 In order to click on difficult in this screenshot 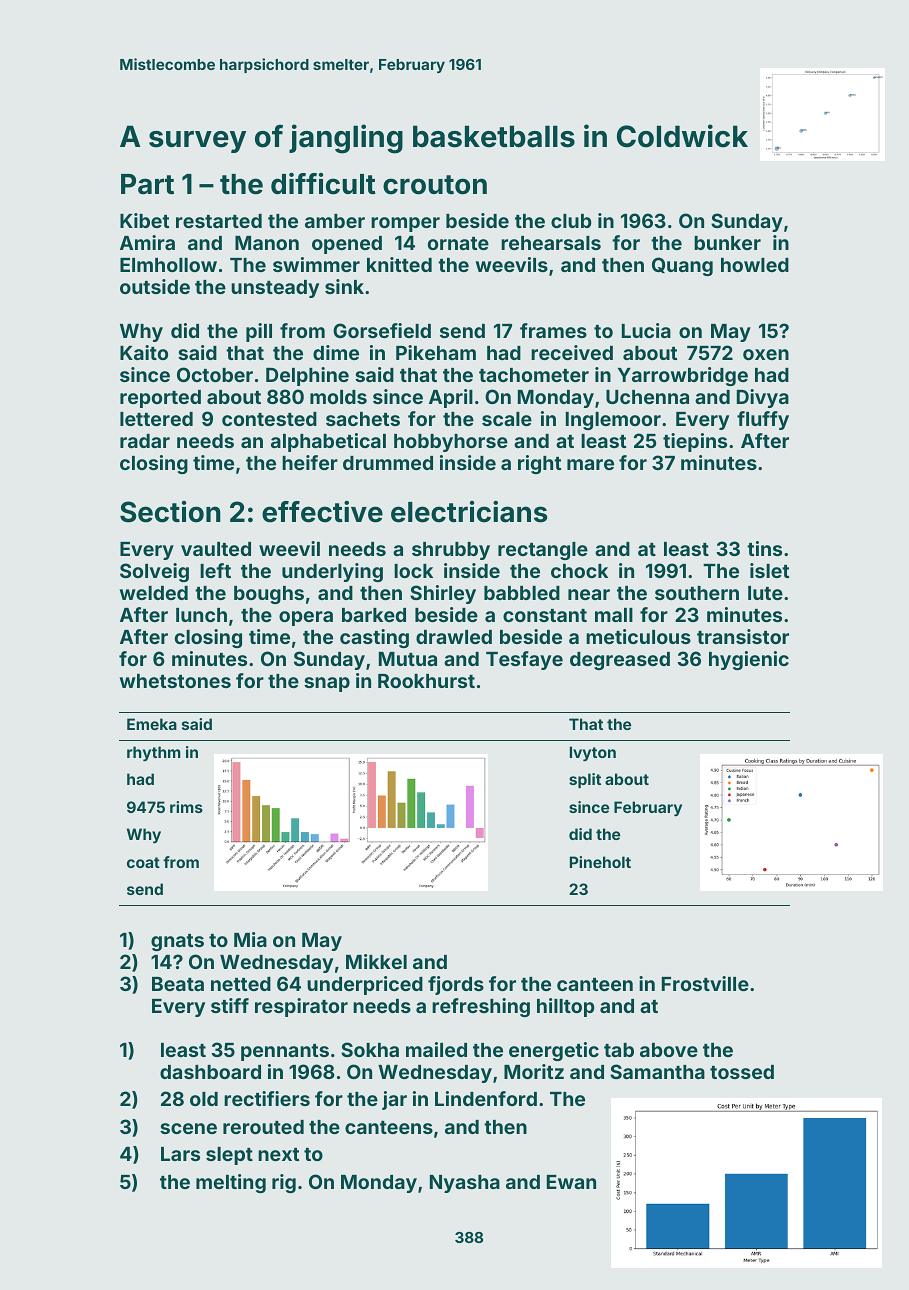, I will do `click(323, 184)`.
